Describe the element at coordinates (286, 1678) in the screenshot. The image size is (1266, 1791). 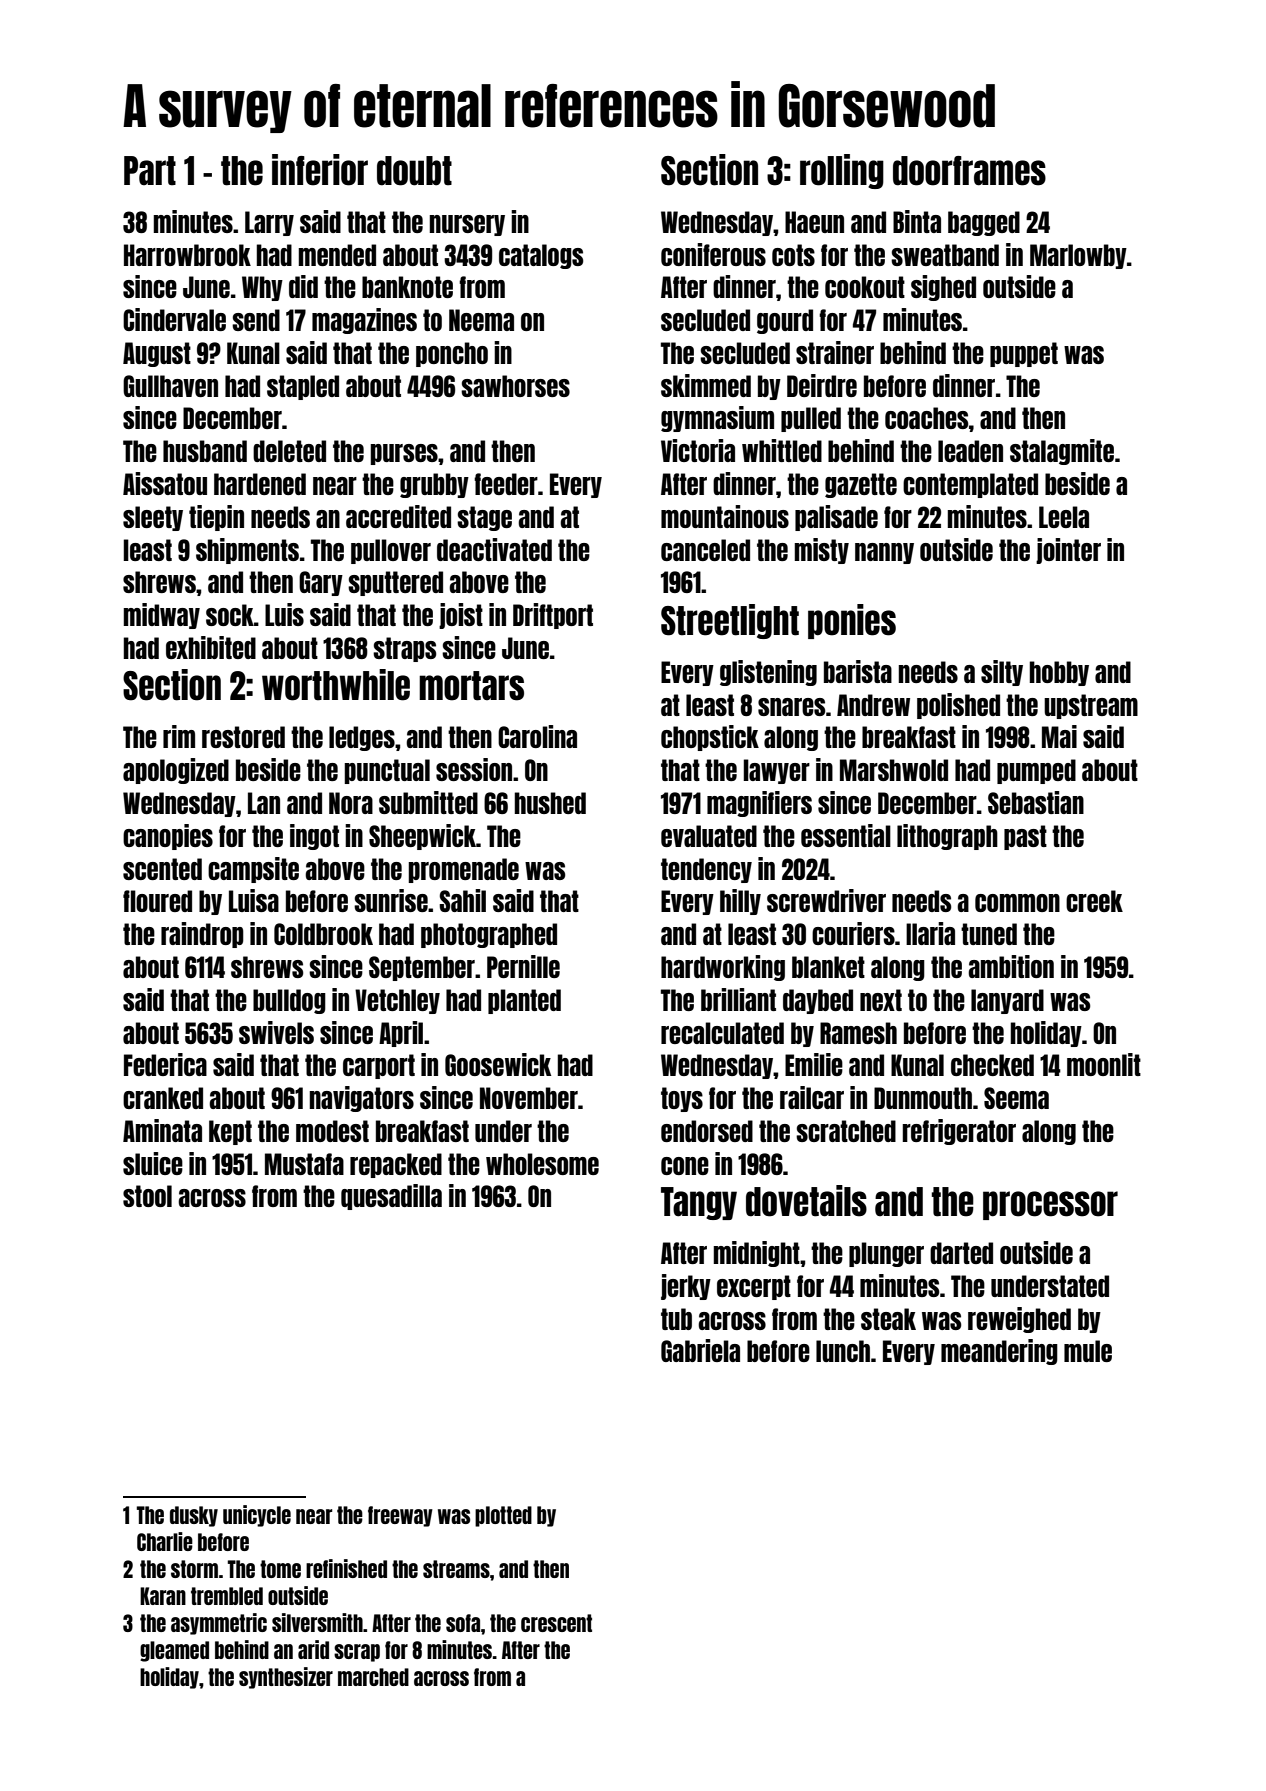
I see `synthesizer` at that location.
